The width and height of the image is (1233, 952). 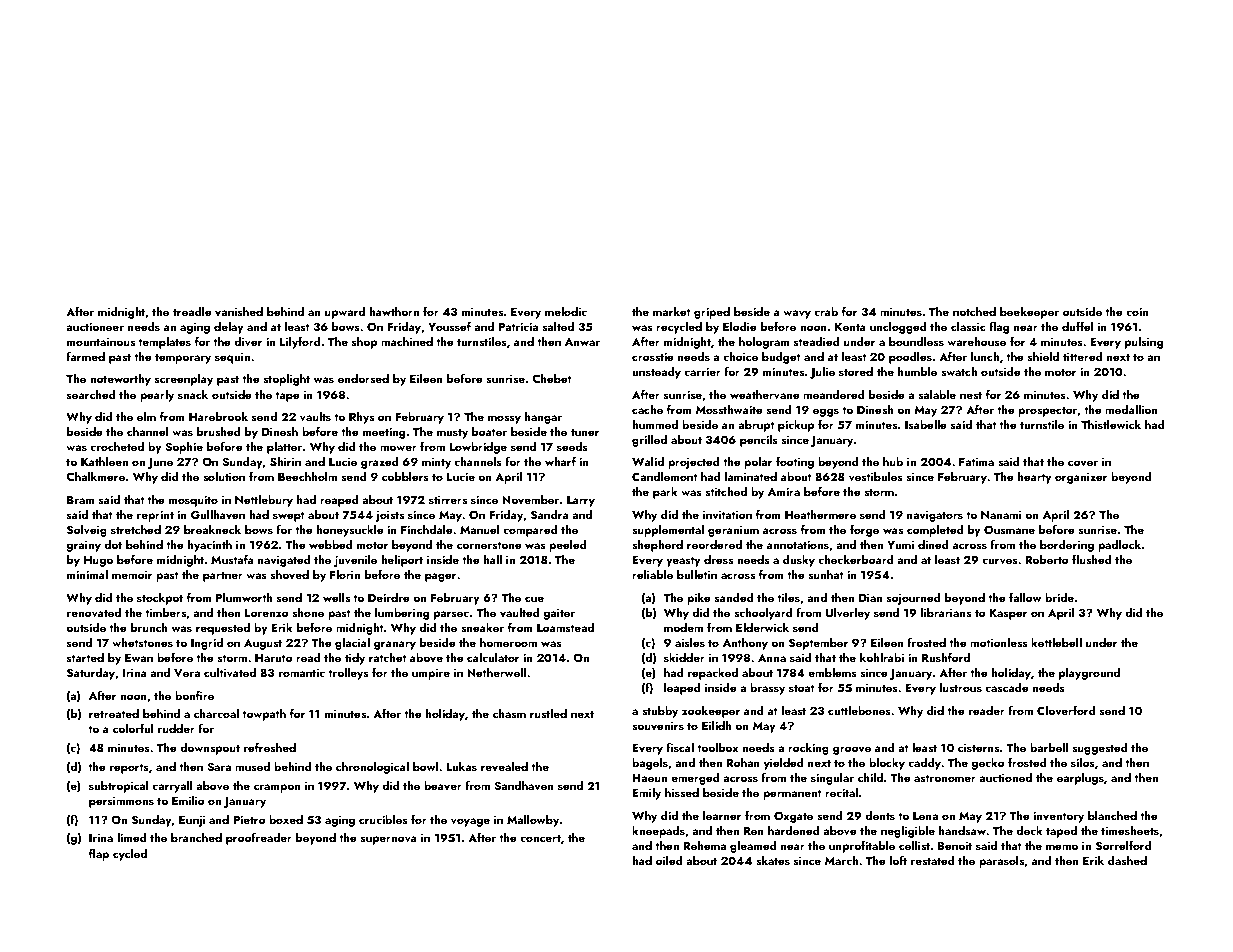 I want to click on minimal, so click(x=87, y=574).
